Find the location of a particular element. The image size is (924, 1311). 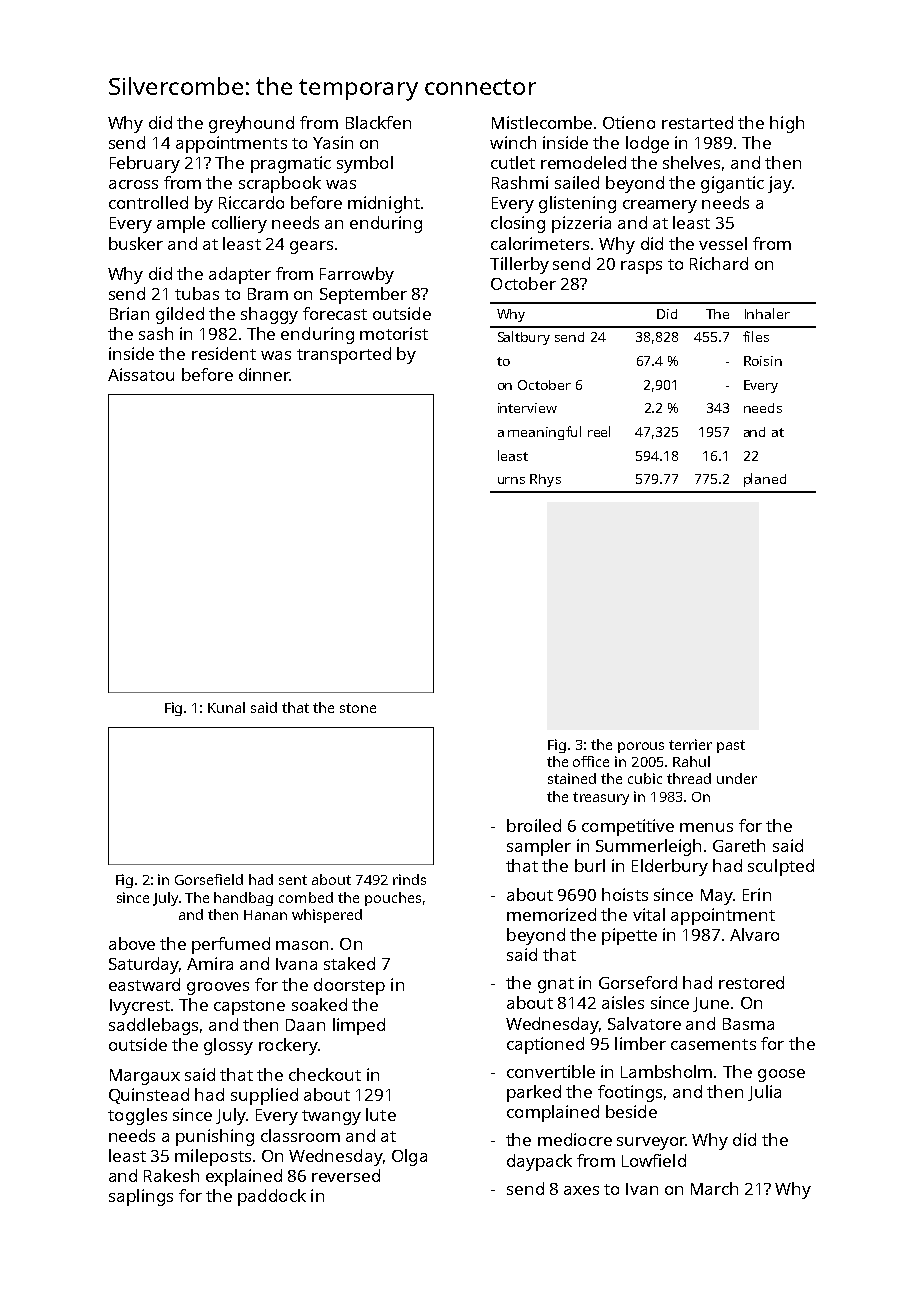

planed is located at coordinates (765, 480).
